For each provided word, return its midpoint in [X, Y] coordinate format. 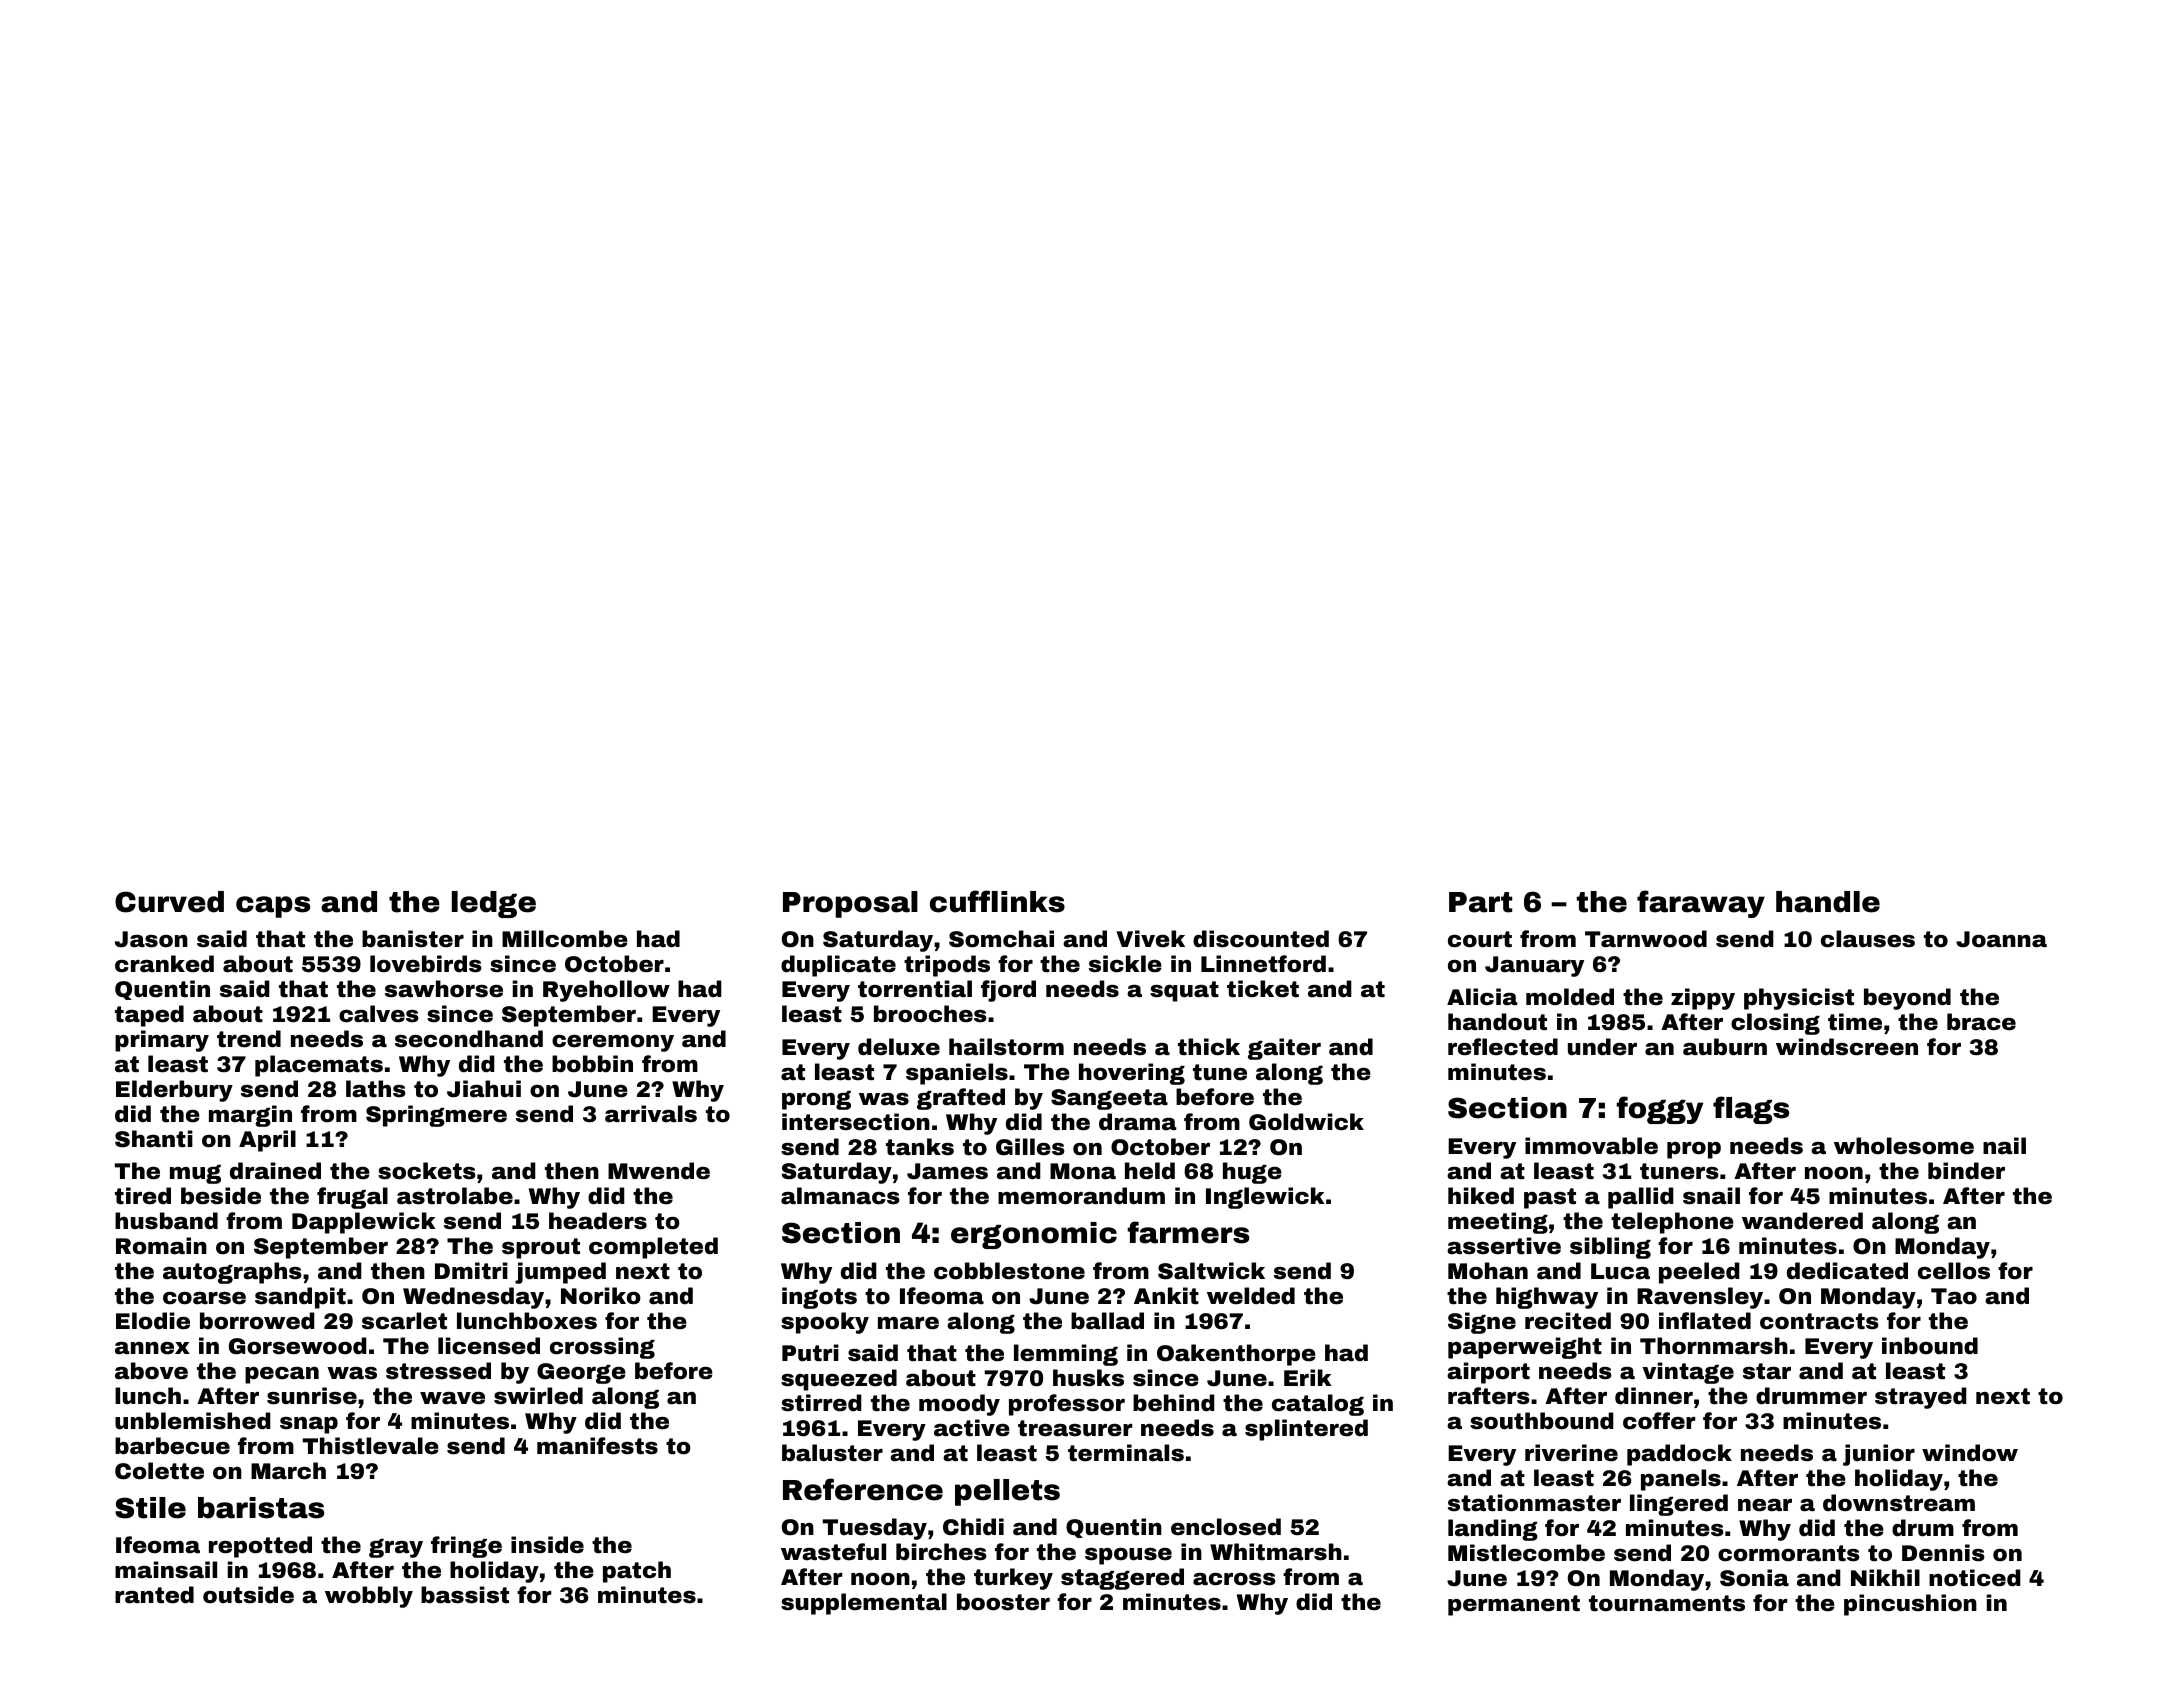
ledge [494, 904]
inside [547, 1545]
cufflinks [997, 901]
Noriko [601, 1296]
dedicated [1847, 1271]
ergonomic [1034, 1235]
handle [1828, 902]
